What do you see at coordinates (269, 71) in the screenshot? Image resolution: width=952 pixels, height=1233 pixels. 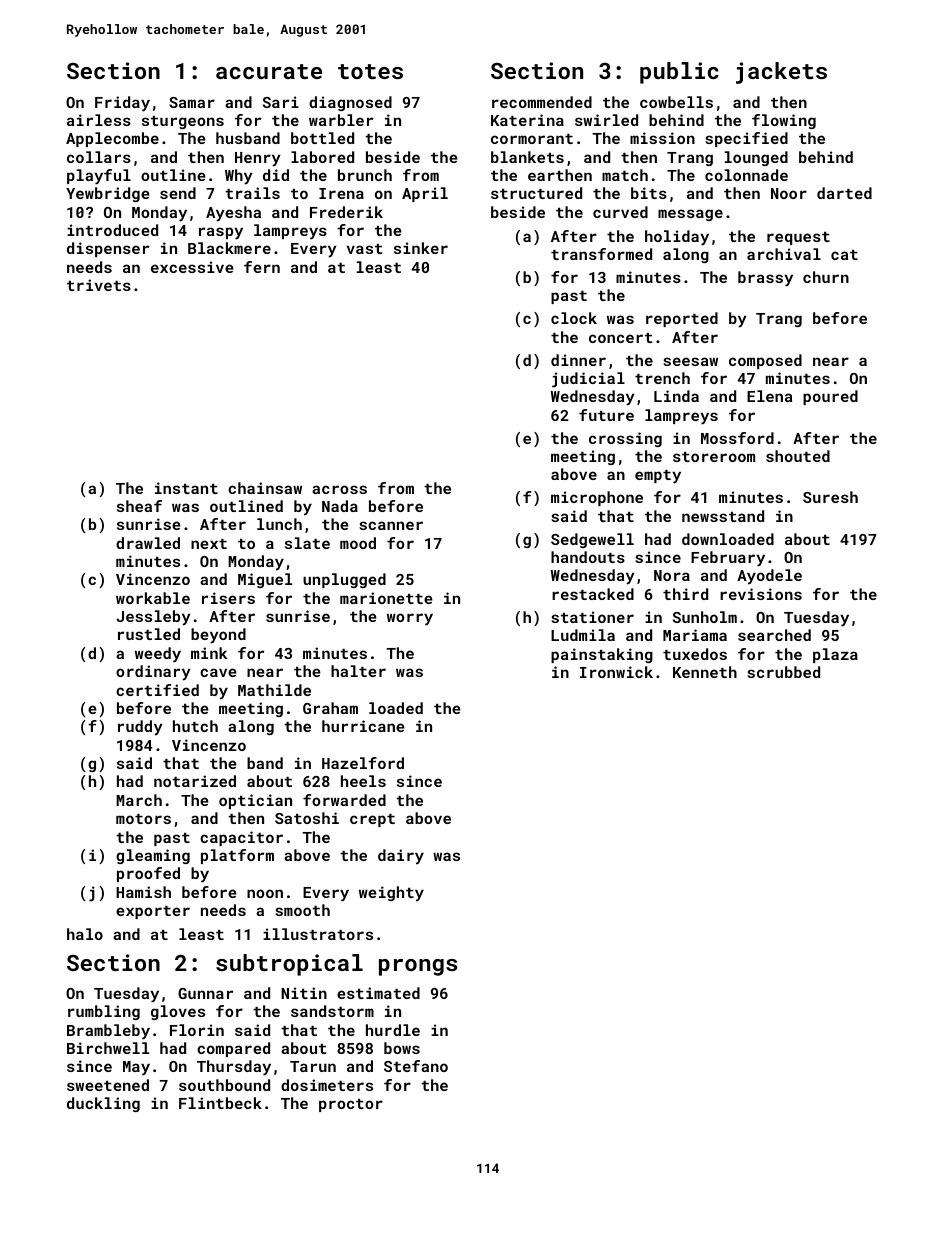 I see `accurate` at bounding box center [269, 71].
